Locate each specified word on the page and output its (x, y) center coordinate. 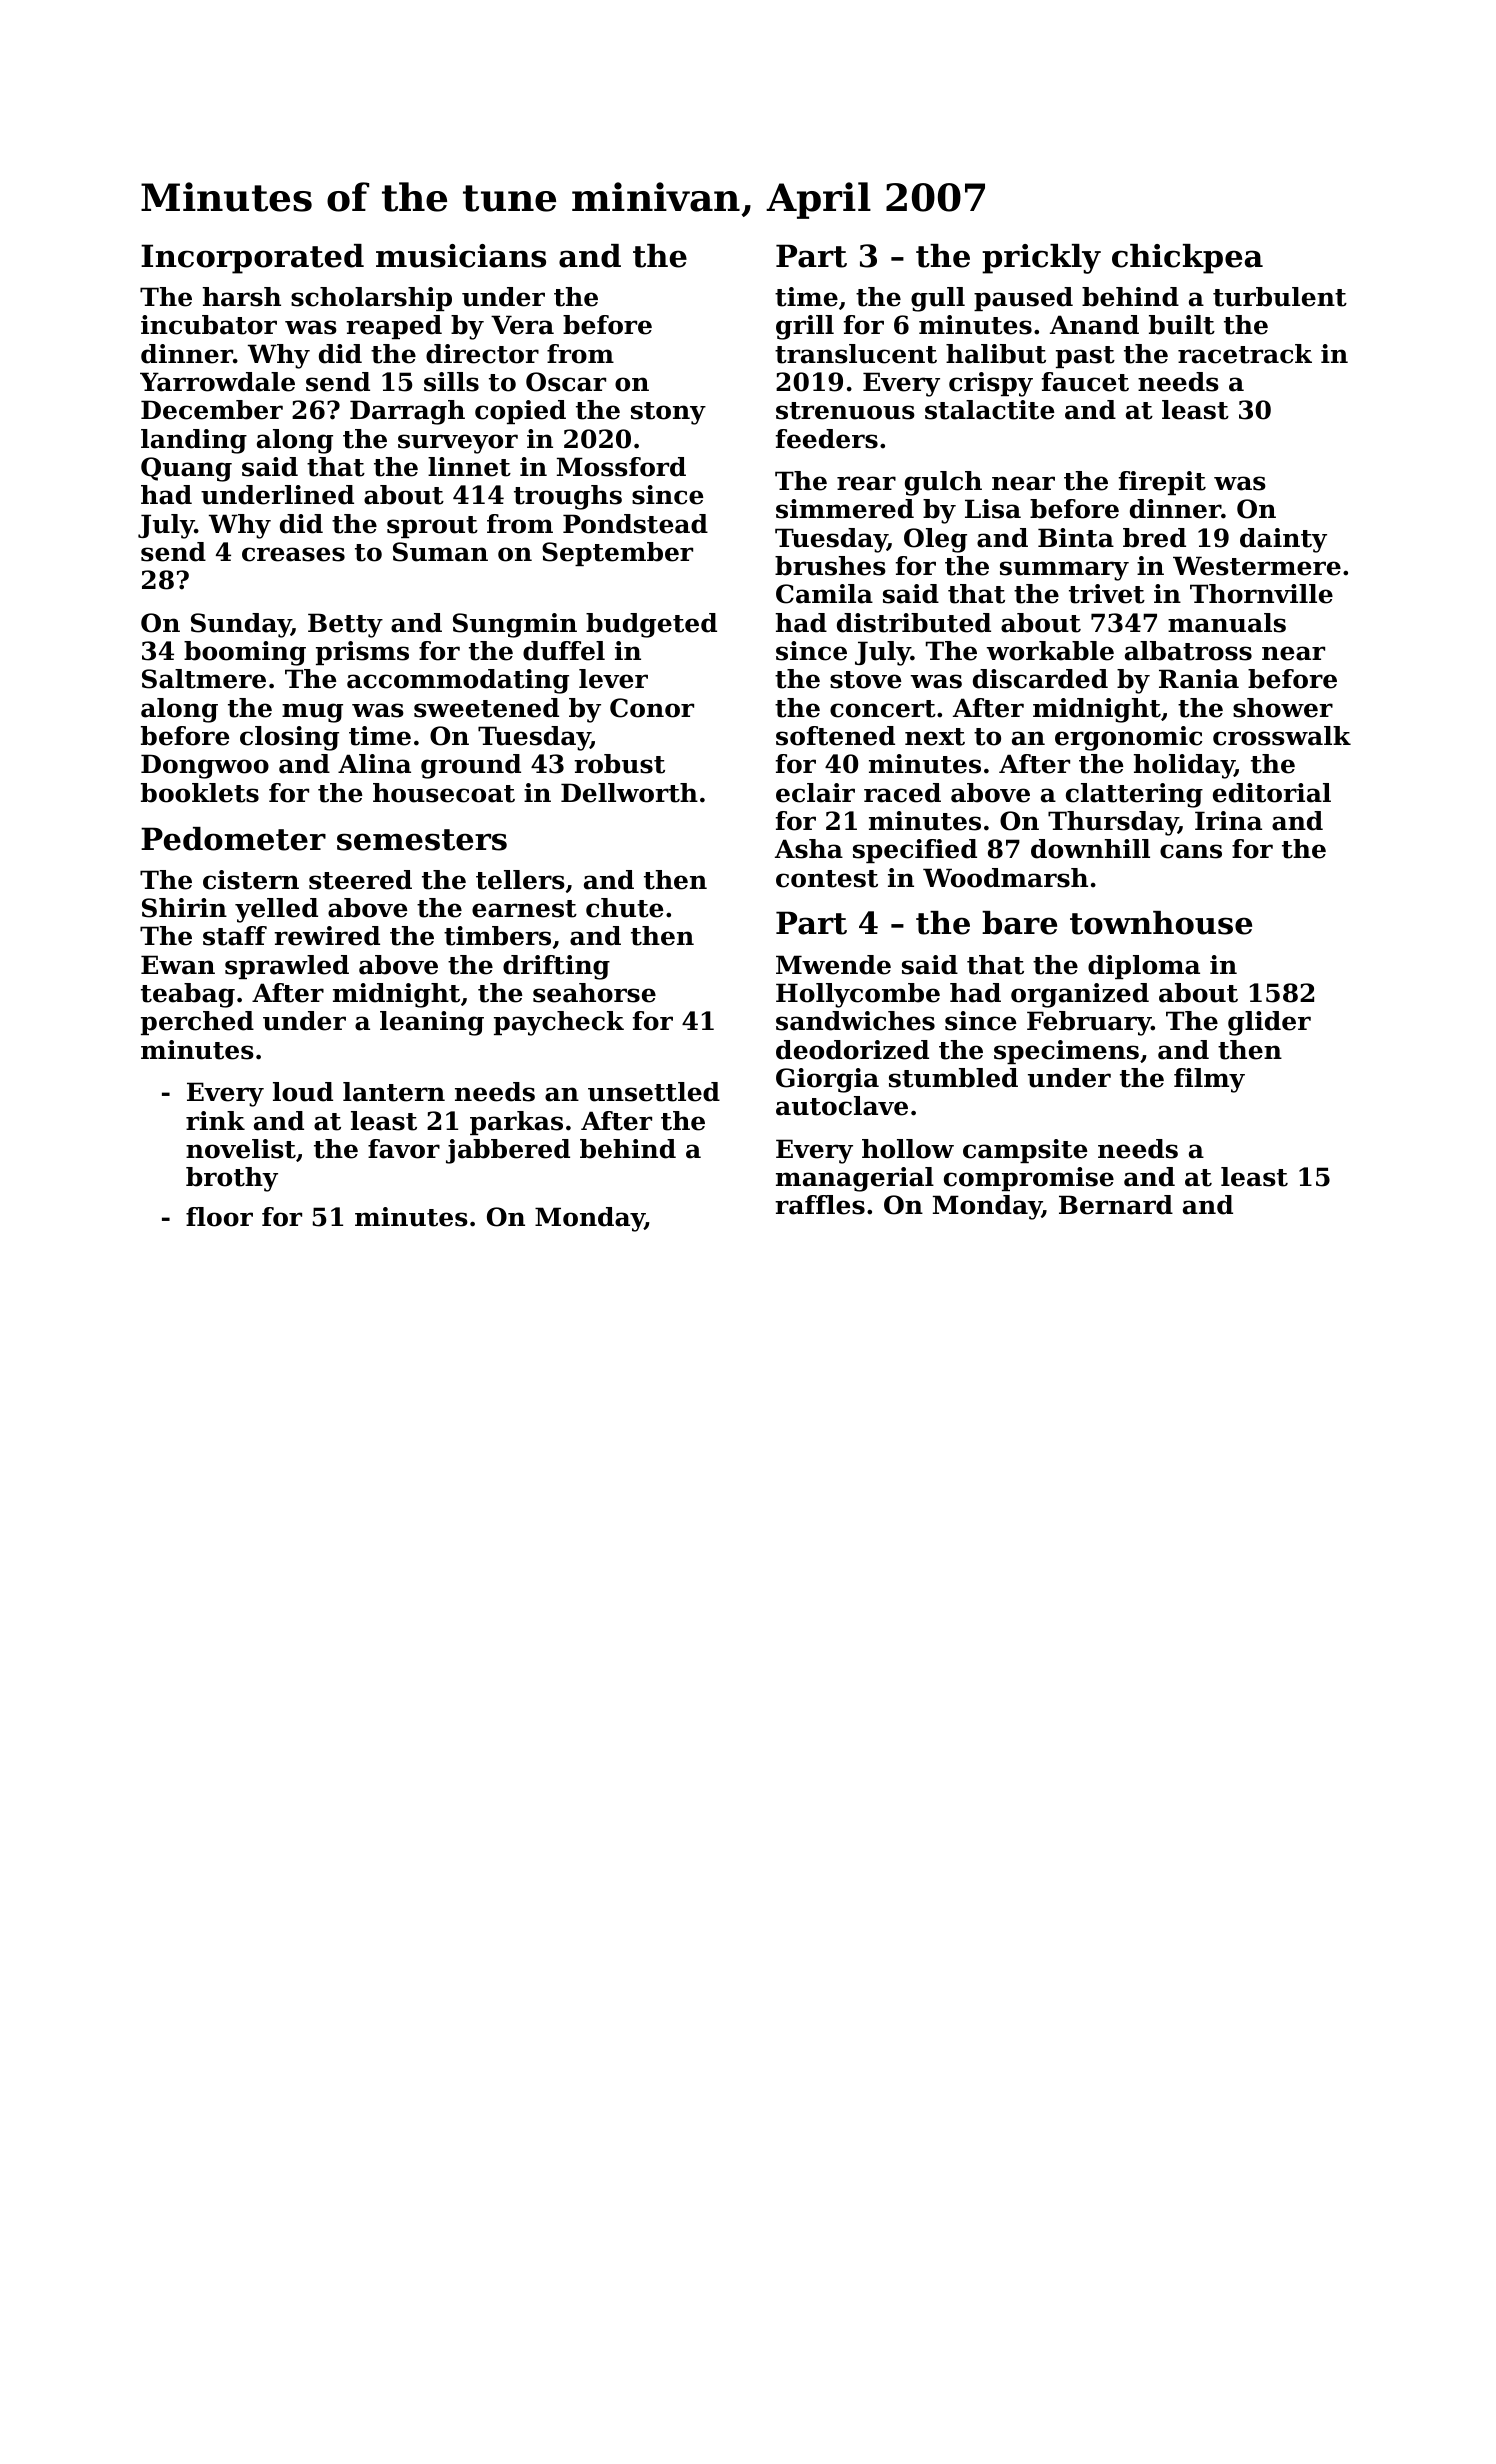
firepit (1162, 483)
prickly (1041, 259)
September (617, 554)
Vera (522, 325)
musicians (461, 256)
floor (219, 1217)
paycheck (559, 1023)
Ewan (178, 965)
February (1089, 1023)
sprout (432, 527)
